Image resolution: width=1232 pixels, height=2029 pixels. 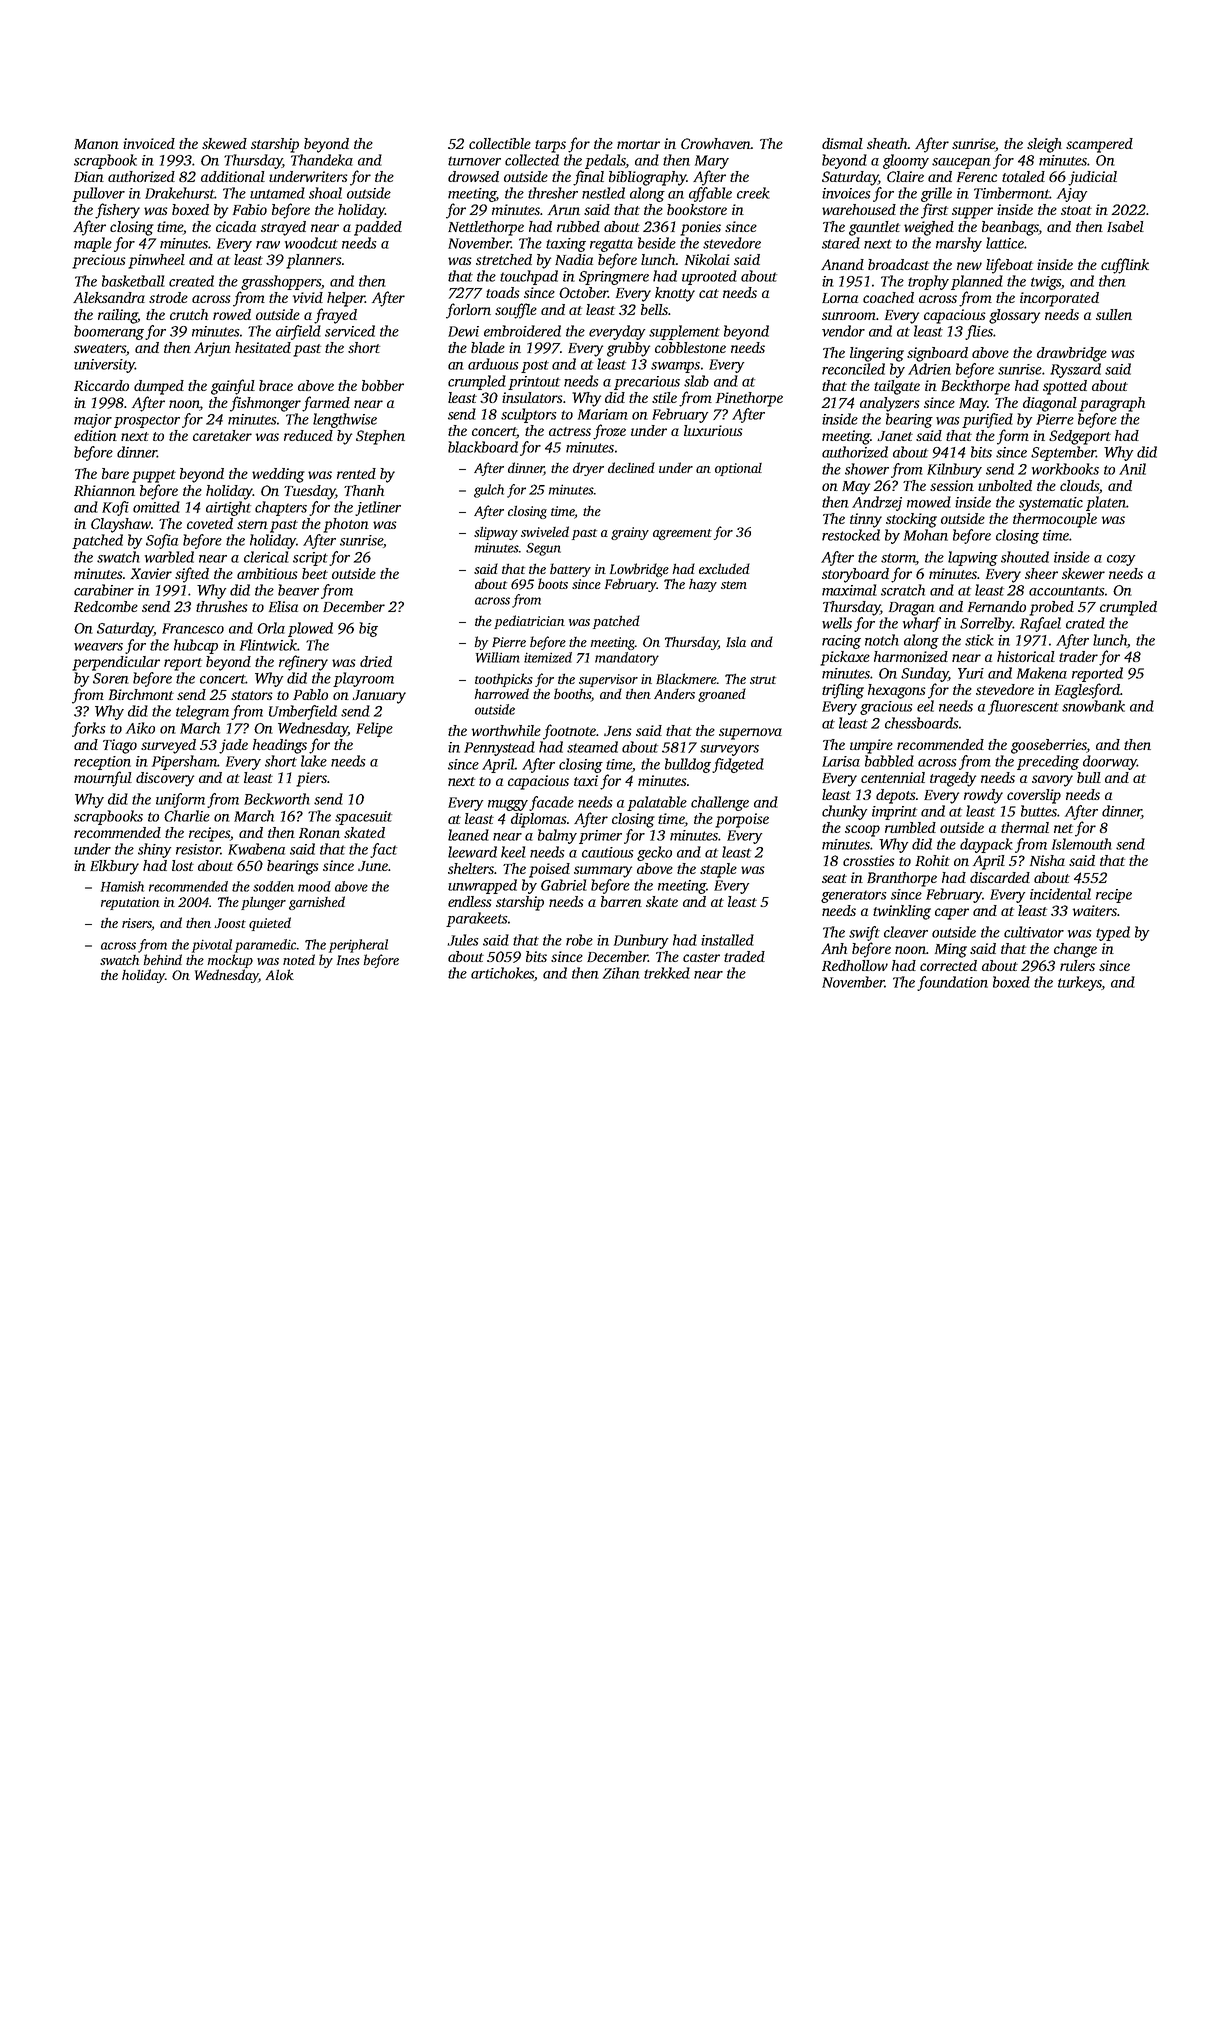 I want to click on souffle, so click(x=516, y=311).
